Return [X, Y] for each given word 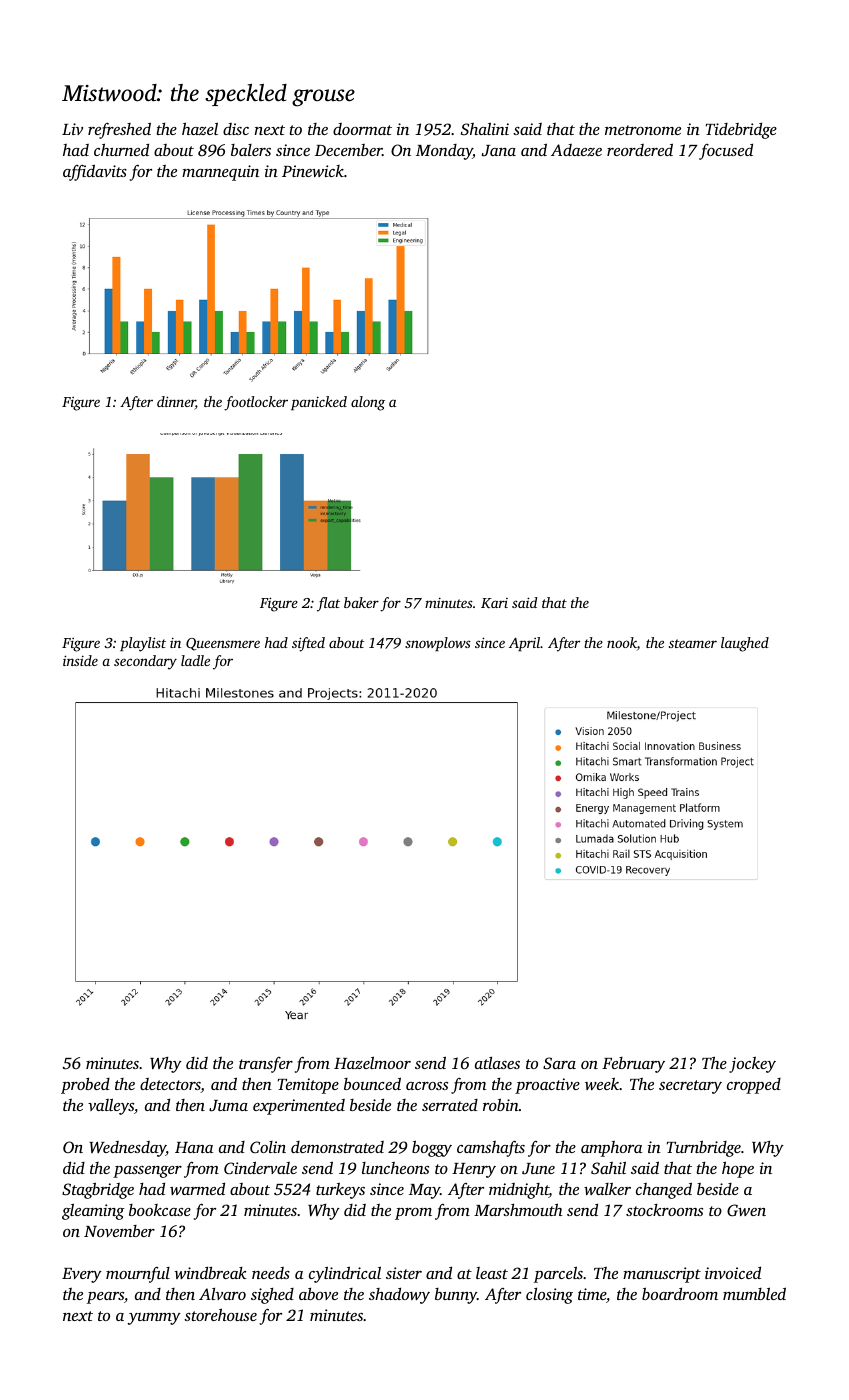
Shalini [485, 128]
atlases [497, 1063]
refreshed [119, 130]
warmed [197, 1189]
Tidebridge [741, 131]
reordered [640, 149]
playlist [143, 644]
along [368, 403]
